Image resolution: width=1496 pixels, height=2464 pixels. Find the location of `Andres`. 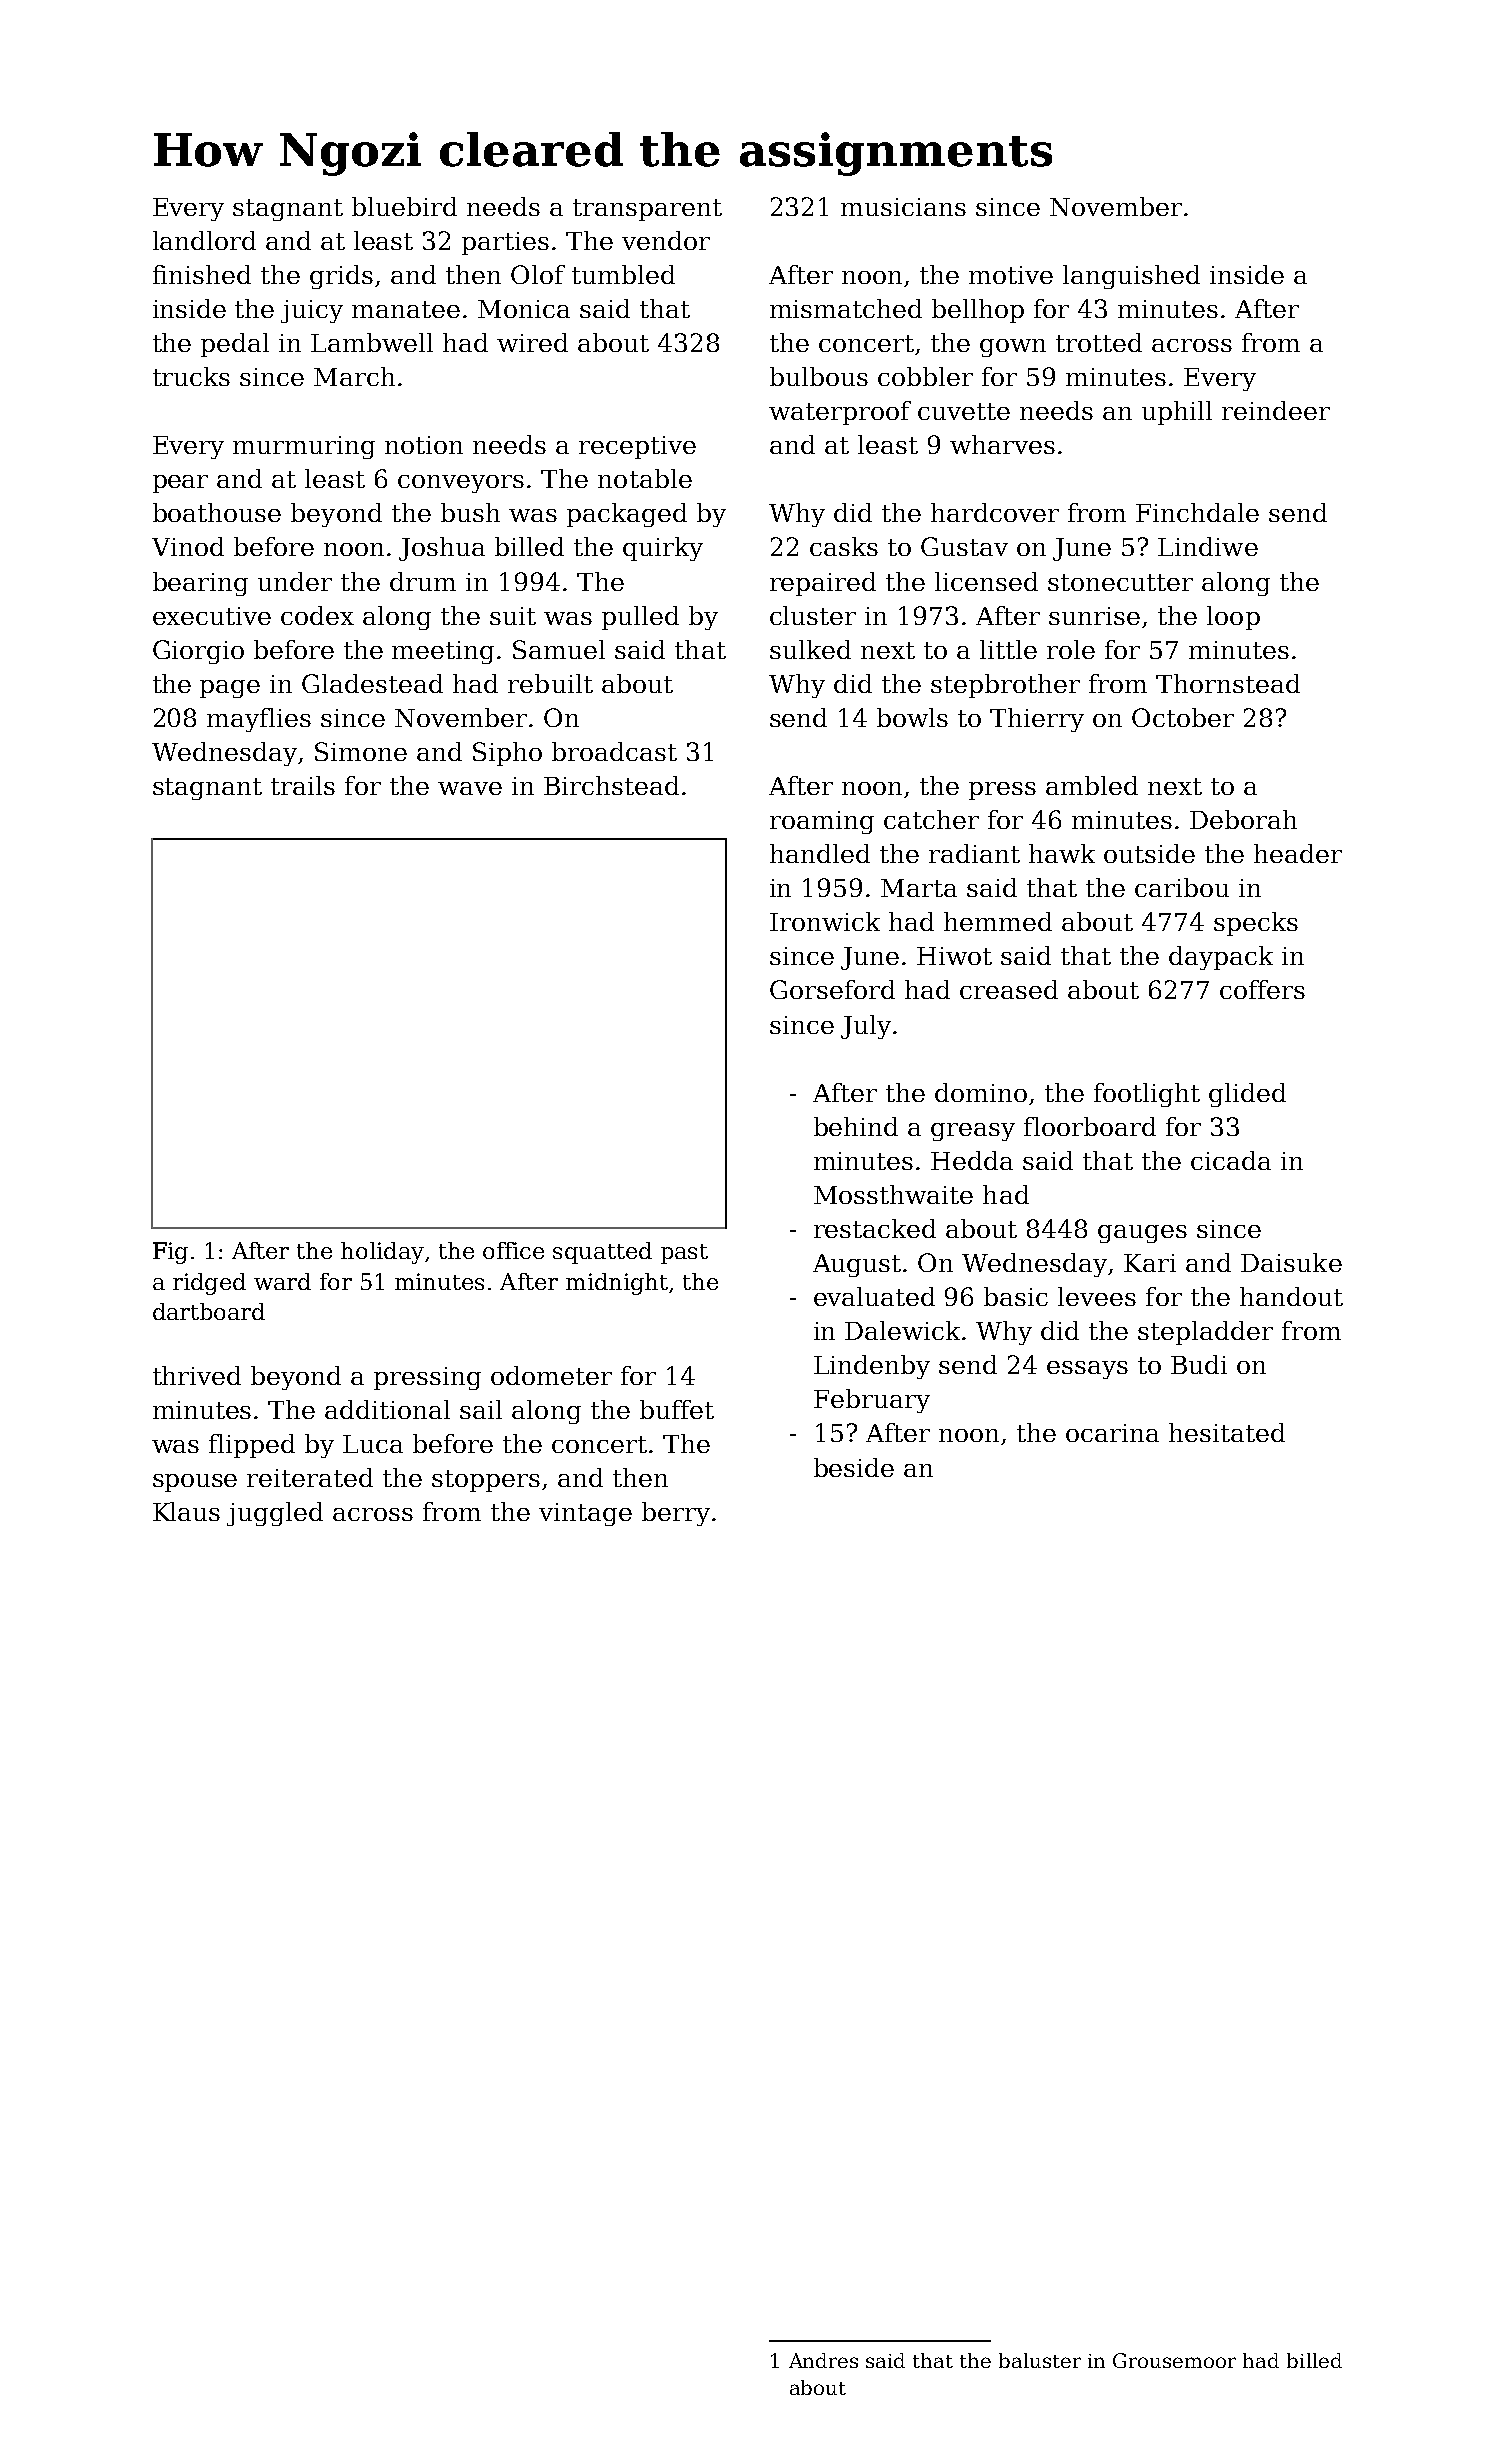

Andres is located at coordinates (823, 2360).
